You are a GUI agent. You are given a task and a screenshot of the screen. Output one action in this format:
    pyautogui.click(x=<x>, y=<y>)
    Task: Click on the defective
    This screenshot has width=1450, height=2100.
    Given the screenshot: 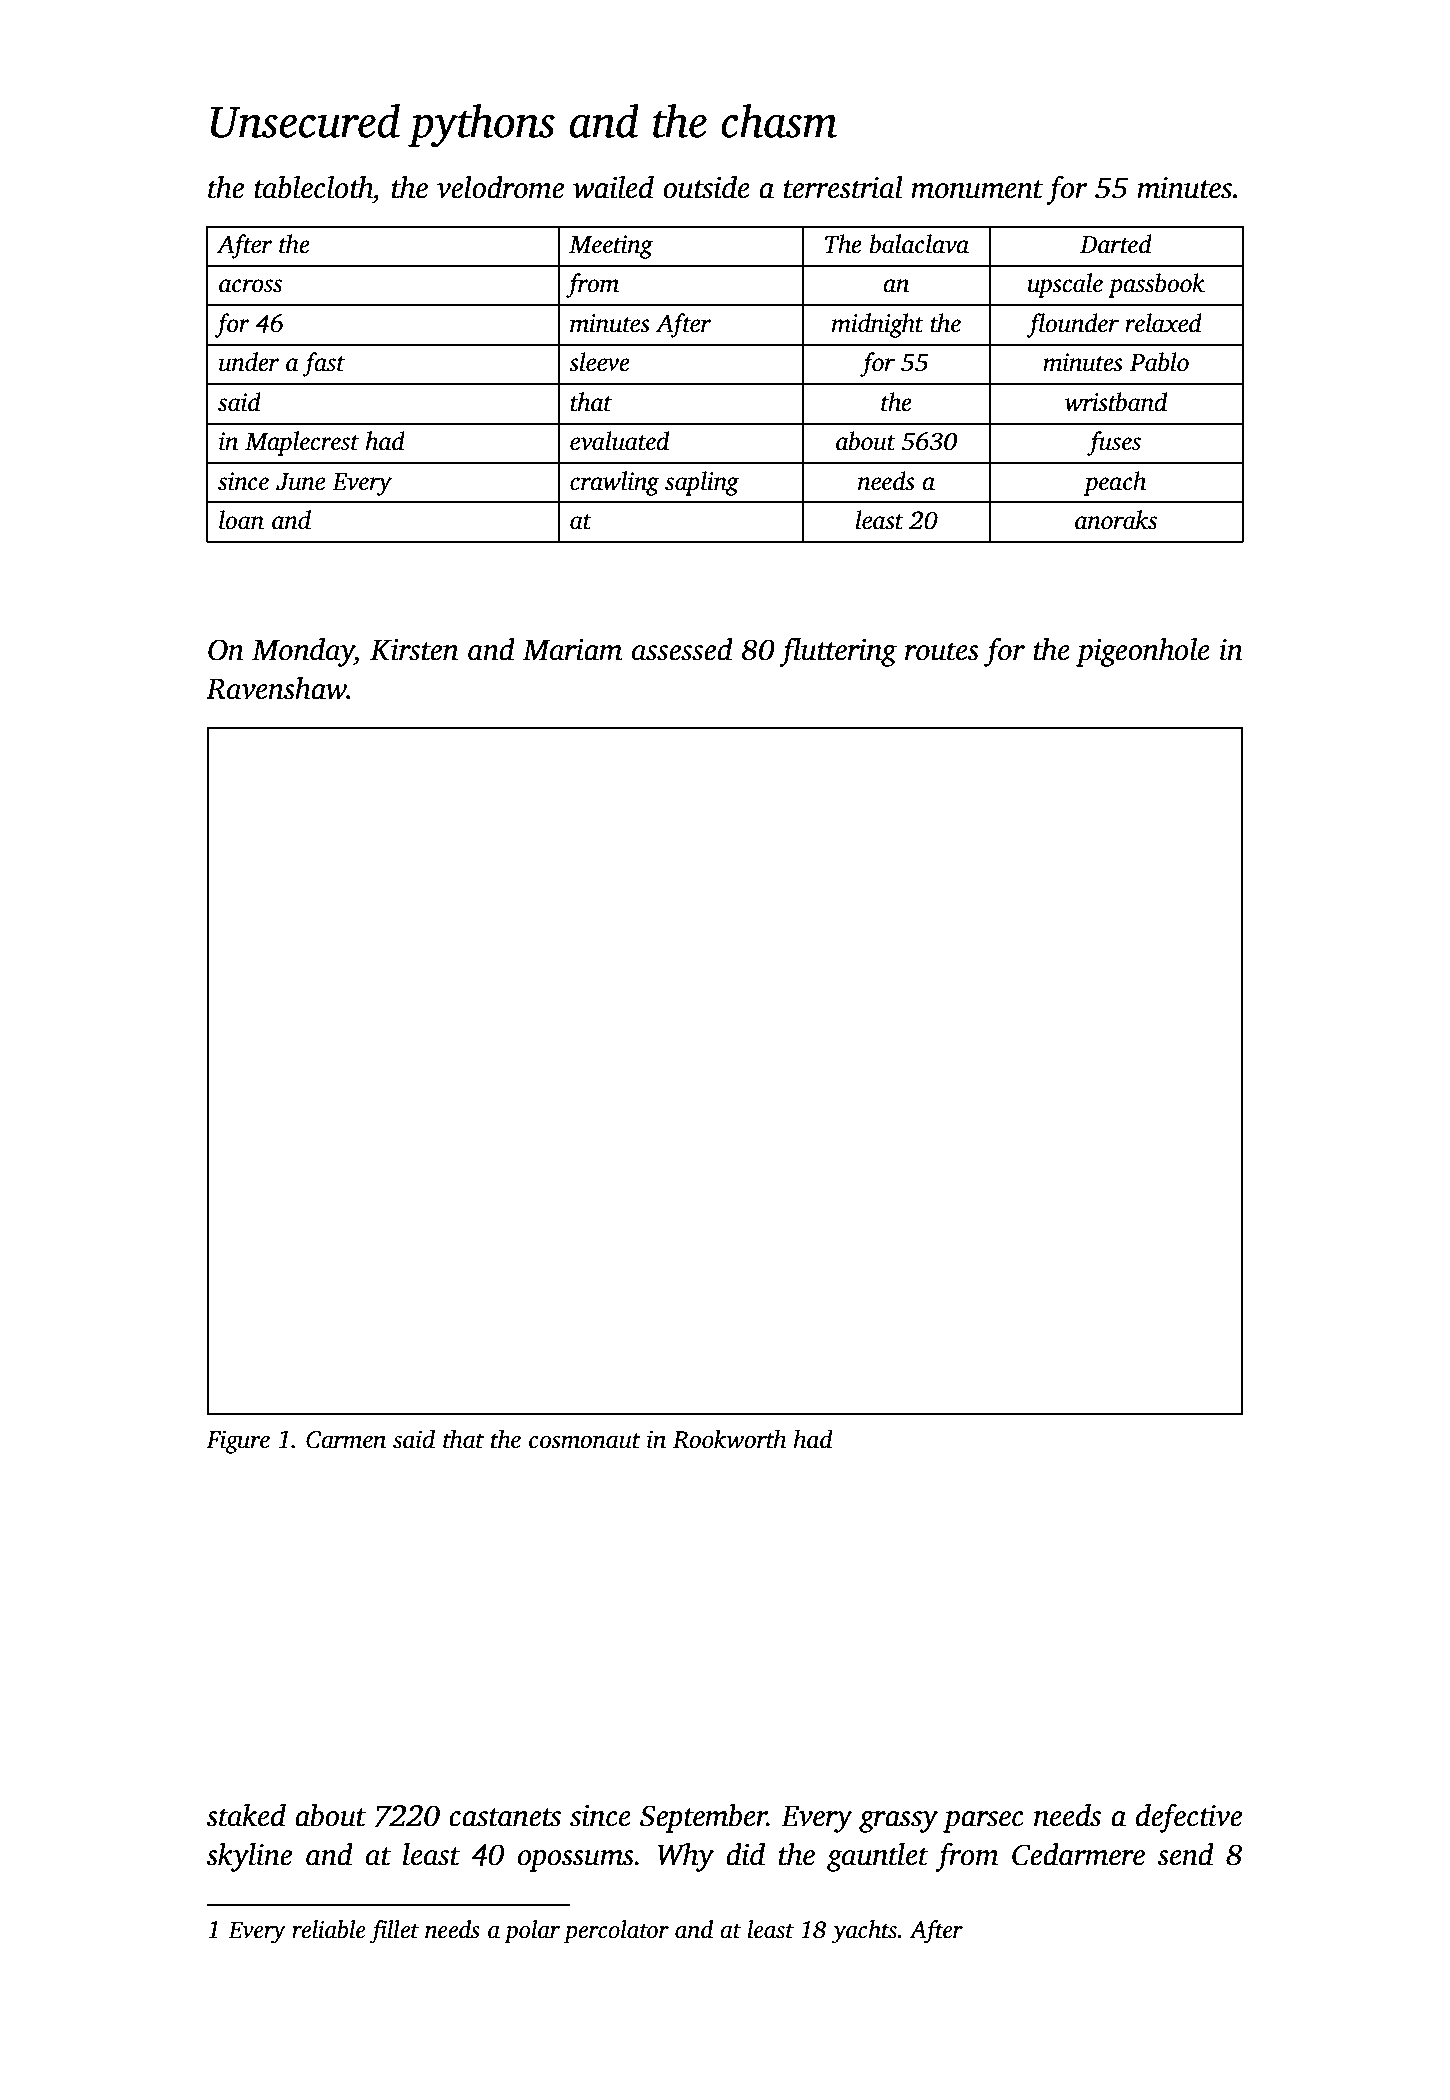 What is the action you would take?
    pyautogui.click(x=1189, y=1818)
